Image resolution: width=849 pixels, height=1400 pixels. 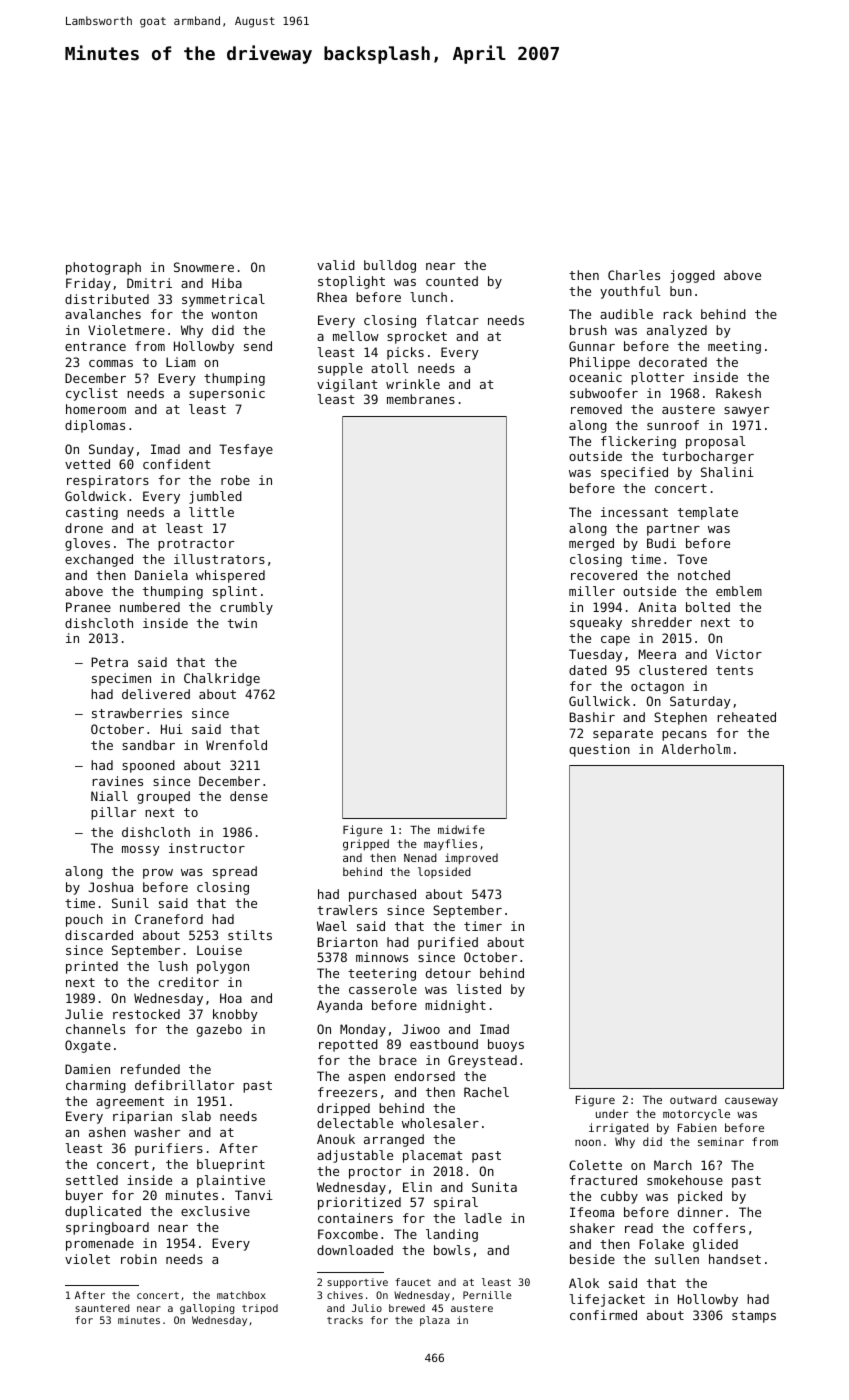 What do you see at coordinates (260, 1309) in the page?
I see `tripod` at bounding box center [260, 1309].
